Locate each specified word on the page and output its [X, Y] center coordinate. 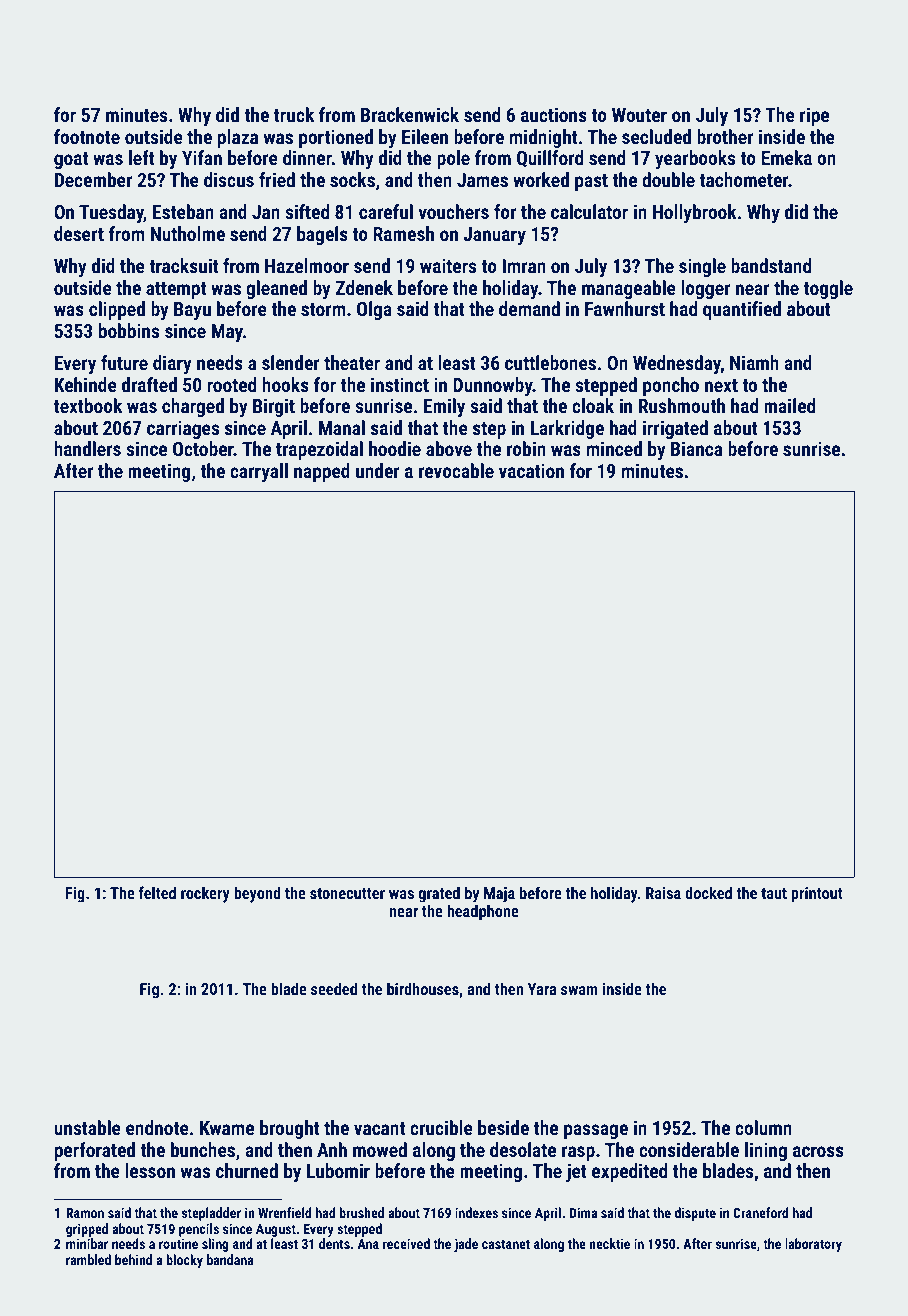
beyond [257, 894]
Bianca [696, 448]
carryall [259, 472]
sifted [307, 211]
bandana [230, 1259]
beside [503, 1127]
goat [71, 160]
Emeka [786, 157]
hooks [285, 384]
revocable [456, 470]
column [763, 1127]
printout [817, 895]
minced [614, 448]
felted [157, 892]
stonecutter [347, 893]
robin [526, 448]
